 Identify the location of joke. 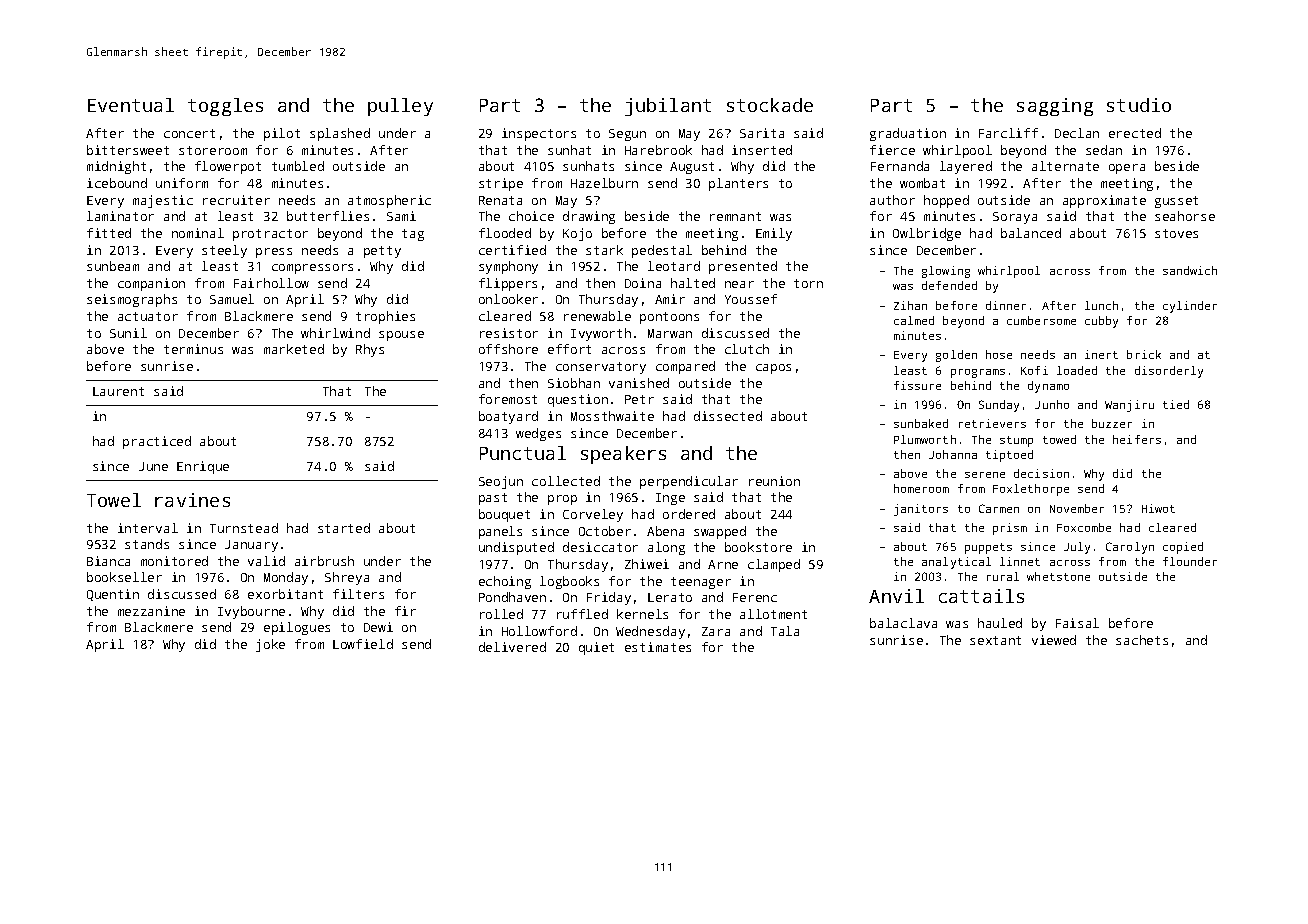
(270, 645).
